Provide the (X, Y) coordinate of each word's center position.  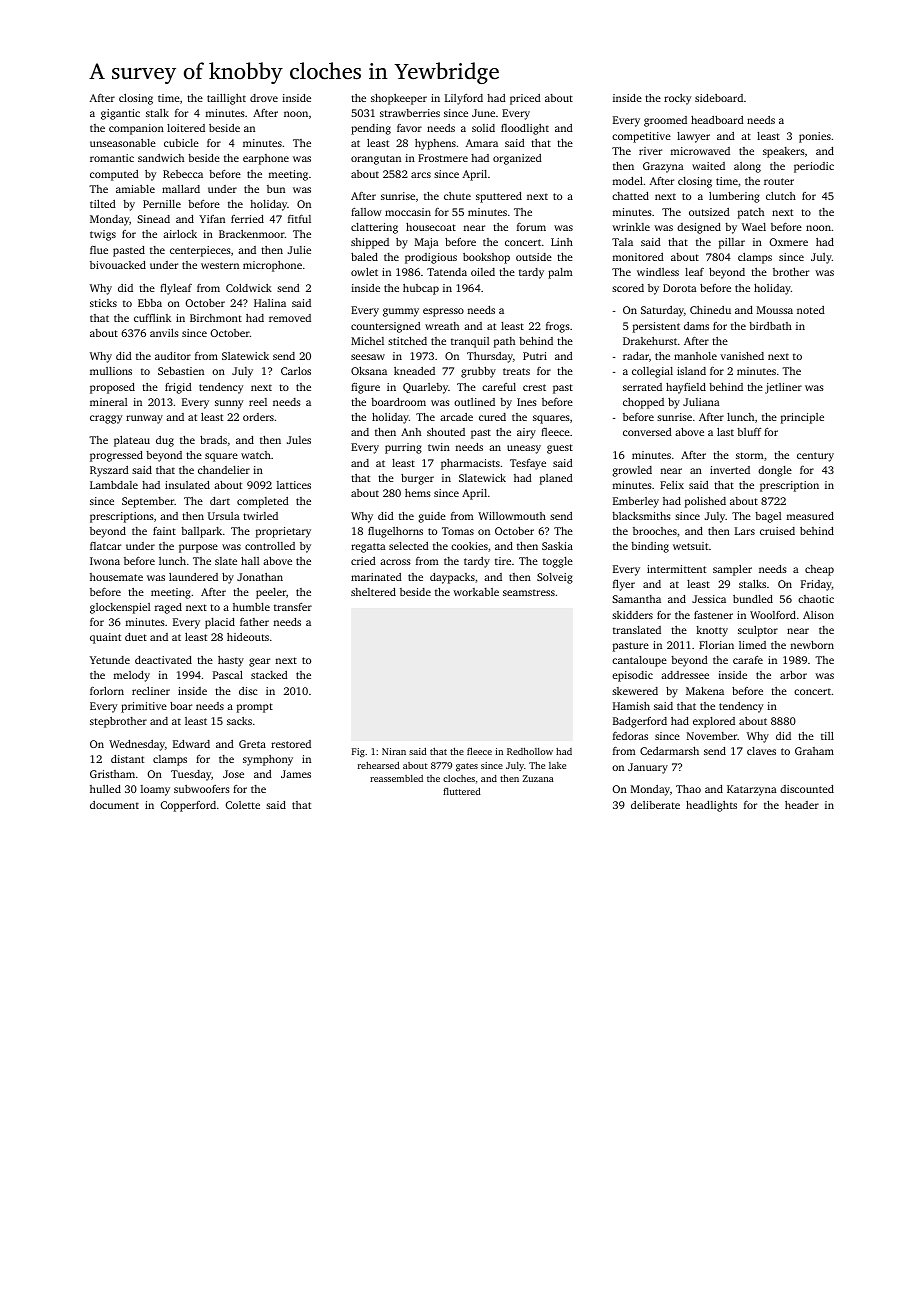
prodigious (431, 258)
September (148, 502)
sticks (103, 303)
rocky (678, 99)
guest (560, 449)
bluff (749, 432)
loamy (155, 790)
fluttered (461, 791)
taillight (226, 99)
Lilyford (464, 99)
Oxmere (788, 242)
